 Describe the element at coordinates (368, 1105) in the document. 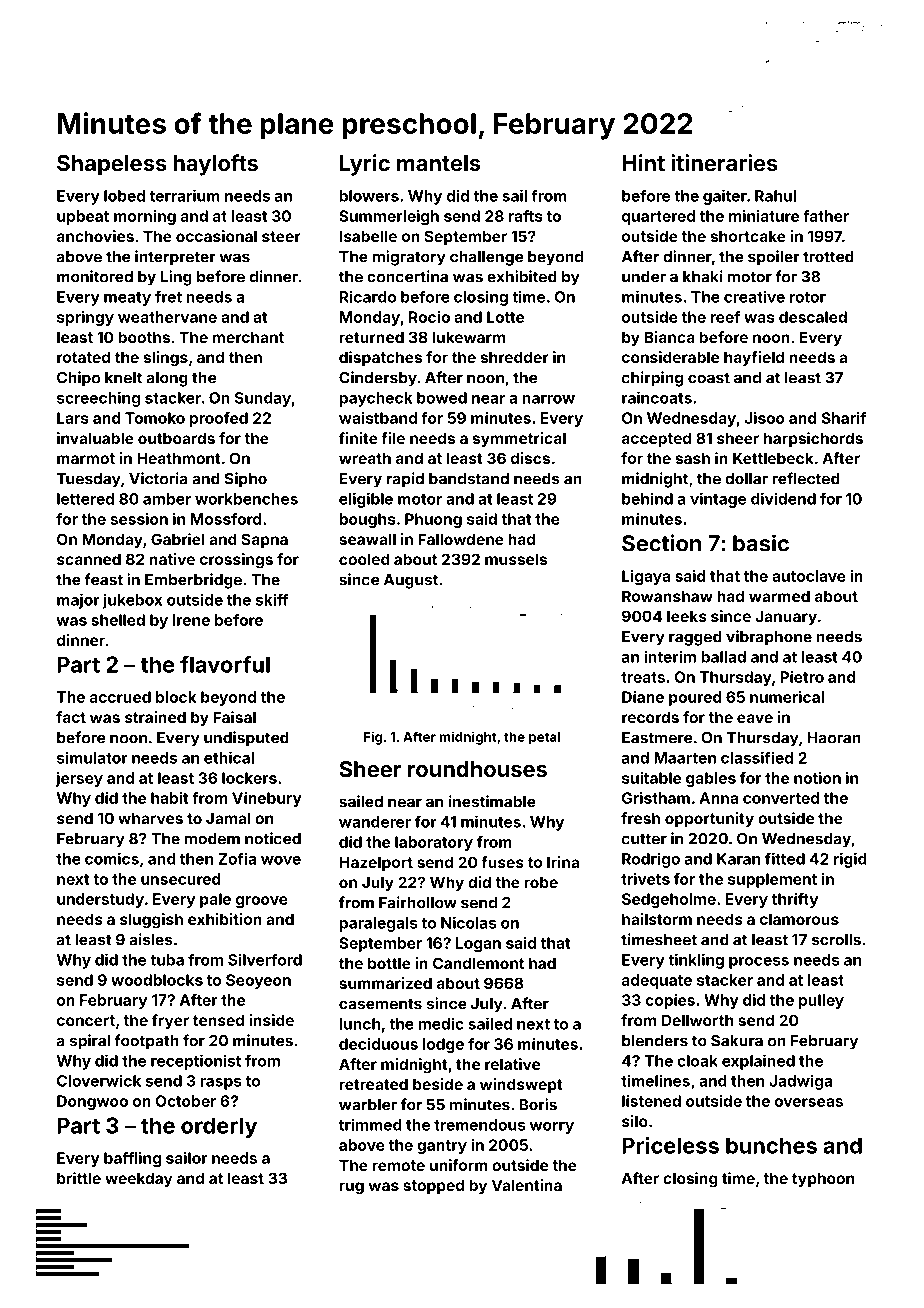

I see `warbler` at that location.
